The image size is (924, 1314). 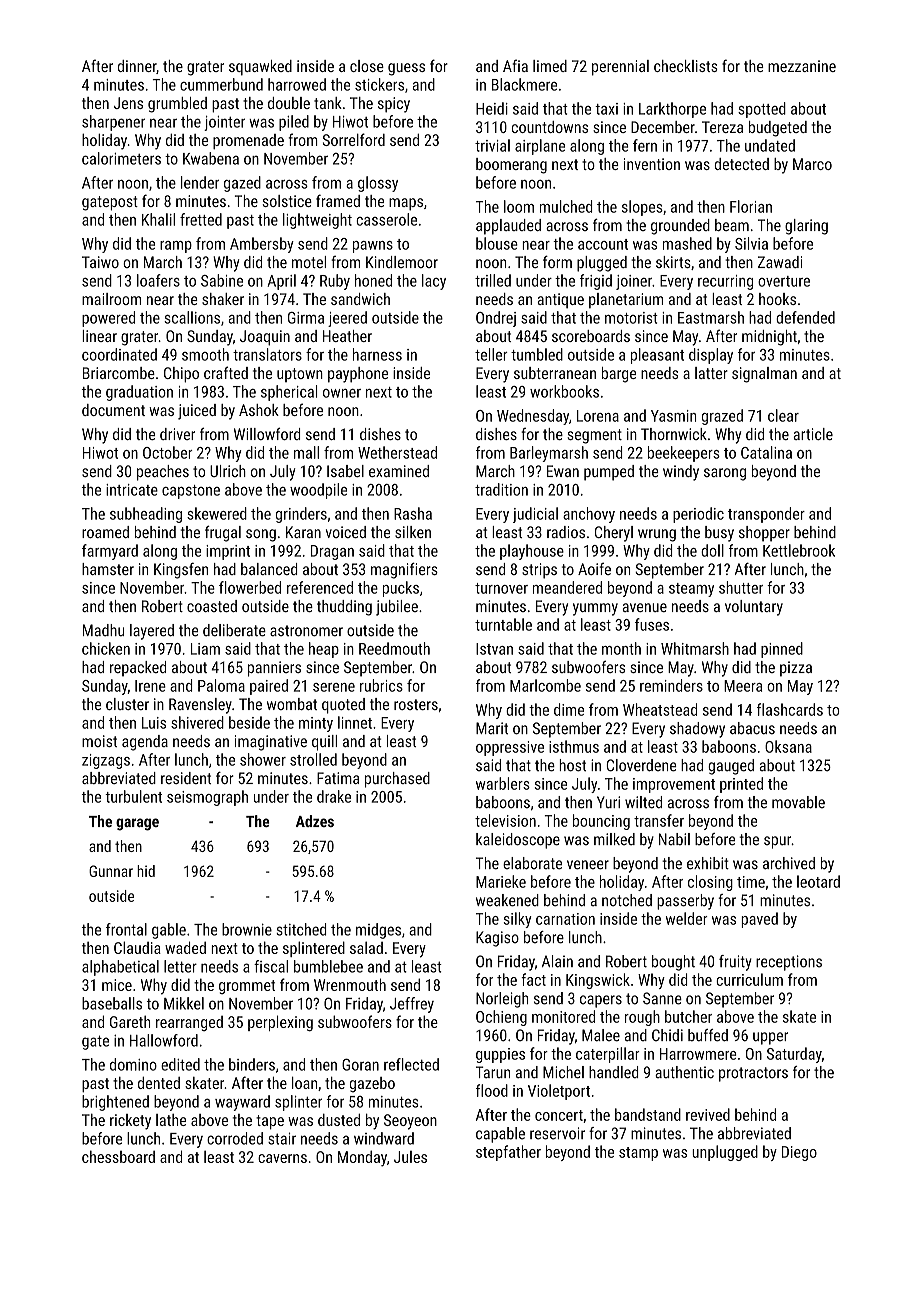 What do you see at coordinates (708, 863) in the image?
I see `exhibit` at bounding box center [708, 863].
